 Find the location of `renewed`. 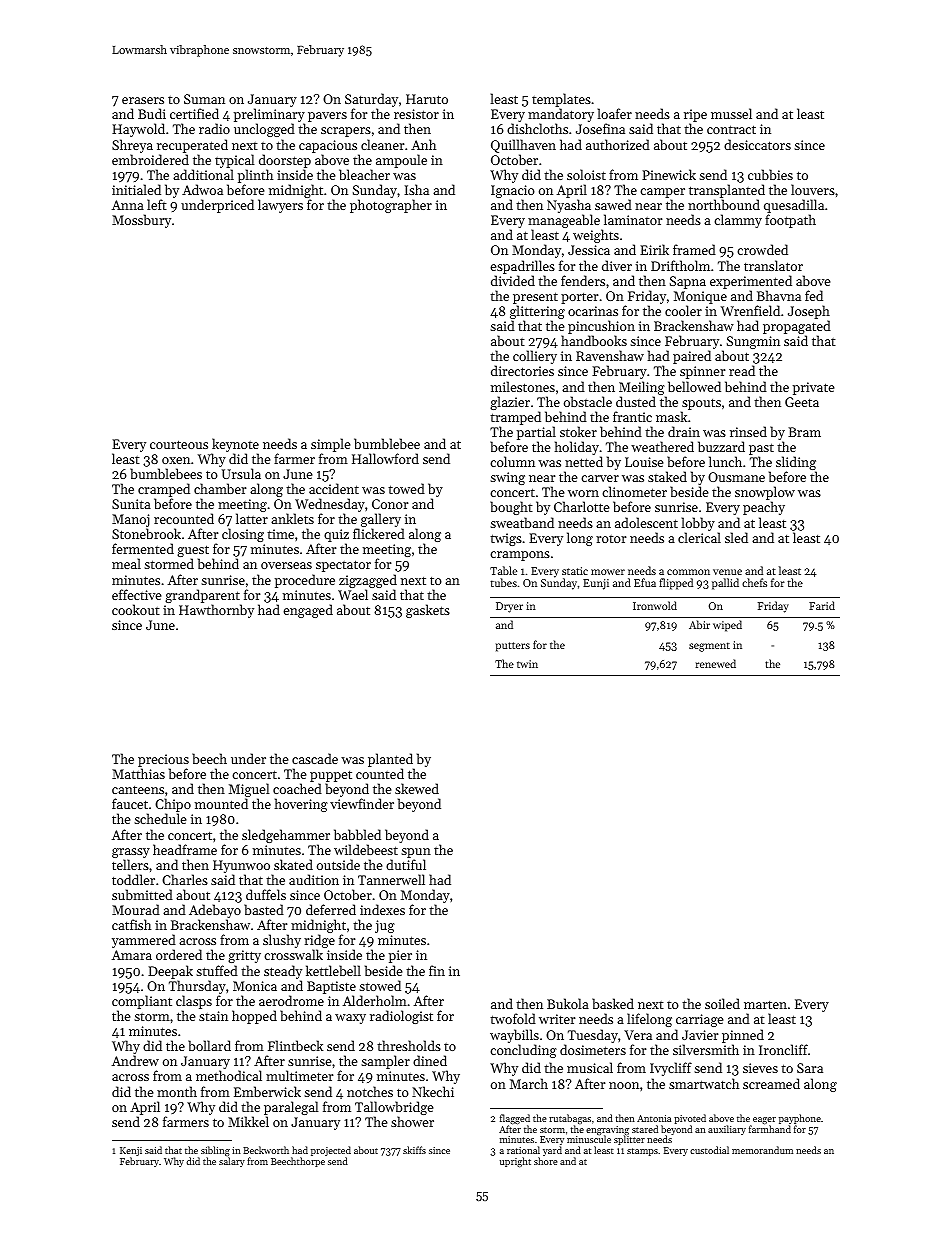

renewed is located at coordinates (716, 663).
